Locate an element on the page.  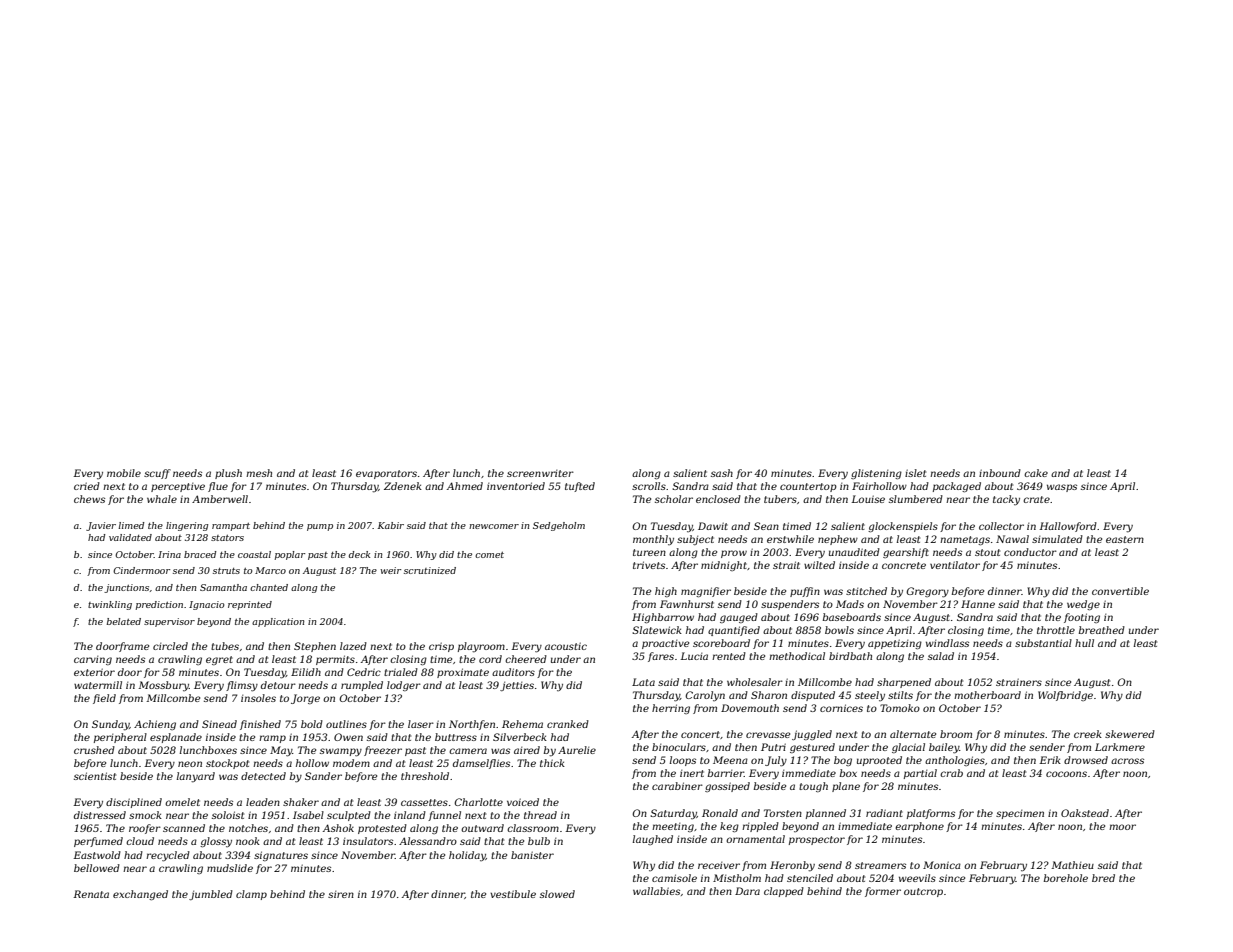
application is located at coordinates (278, 622).
